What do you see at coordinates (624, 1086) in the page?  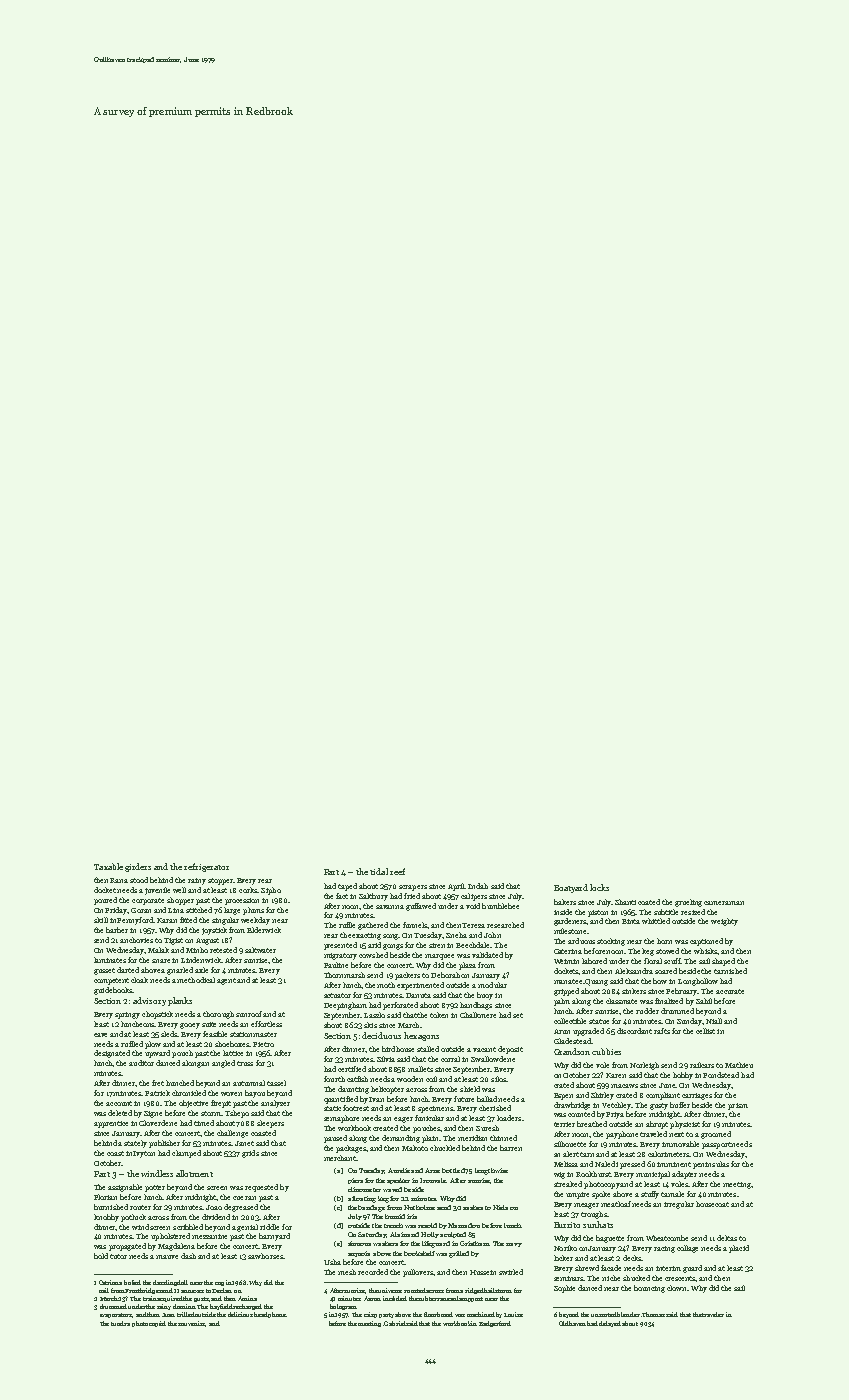 I see `macaws` at bounding box center [624, 1086].
